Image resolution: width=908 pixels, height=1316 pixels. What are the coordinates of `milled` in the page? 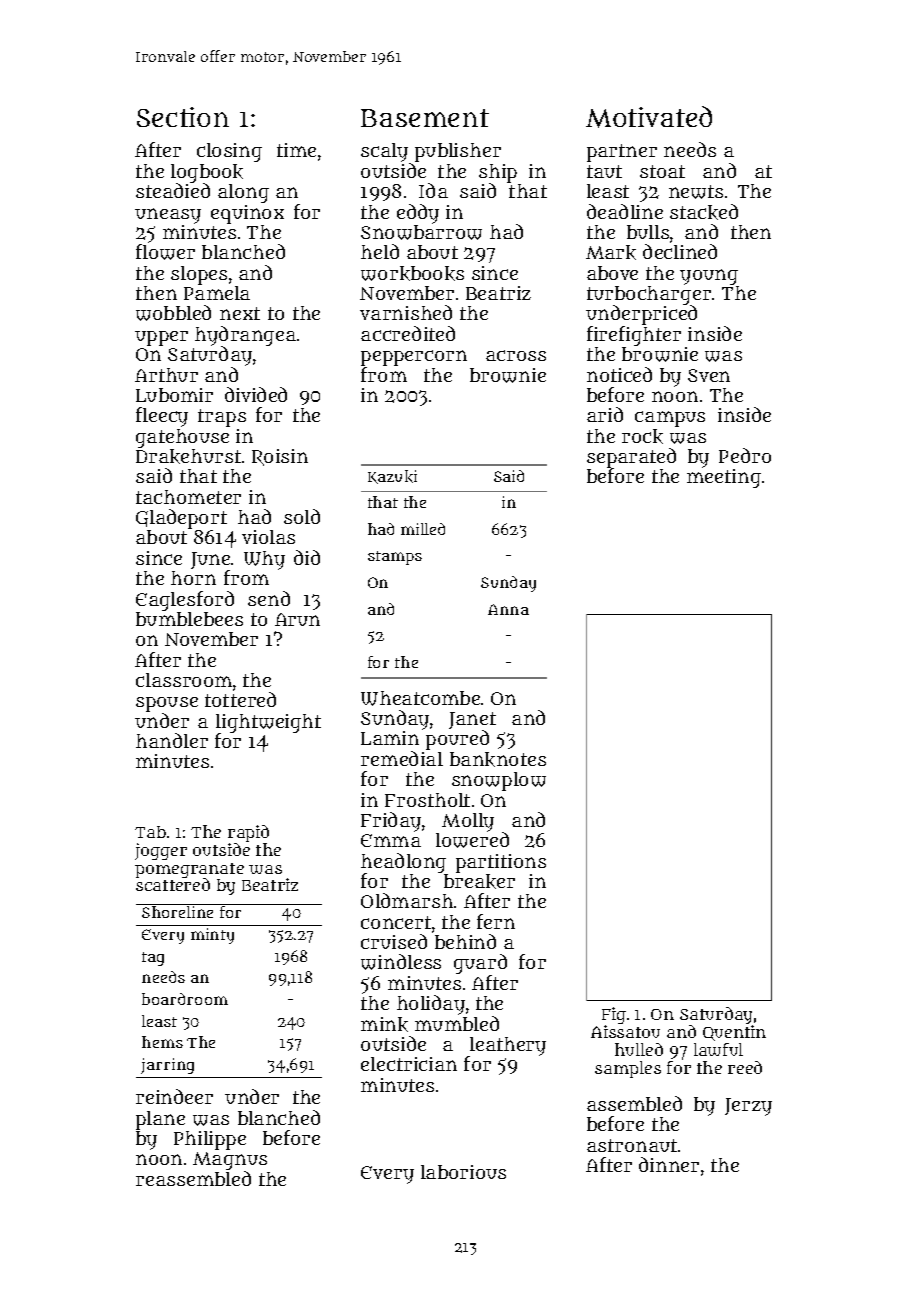 It's located at (423, 529).
